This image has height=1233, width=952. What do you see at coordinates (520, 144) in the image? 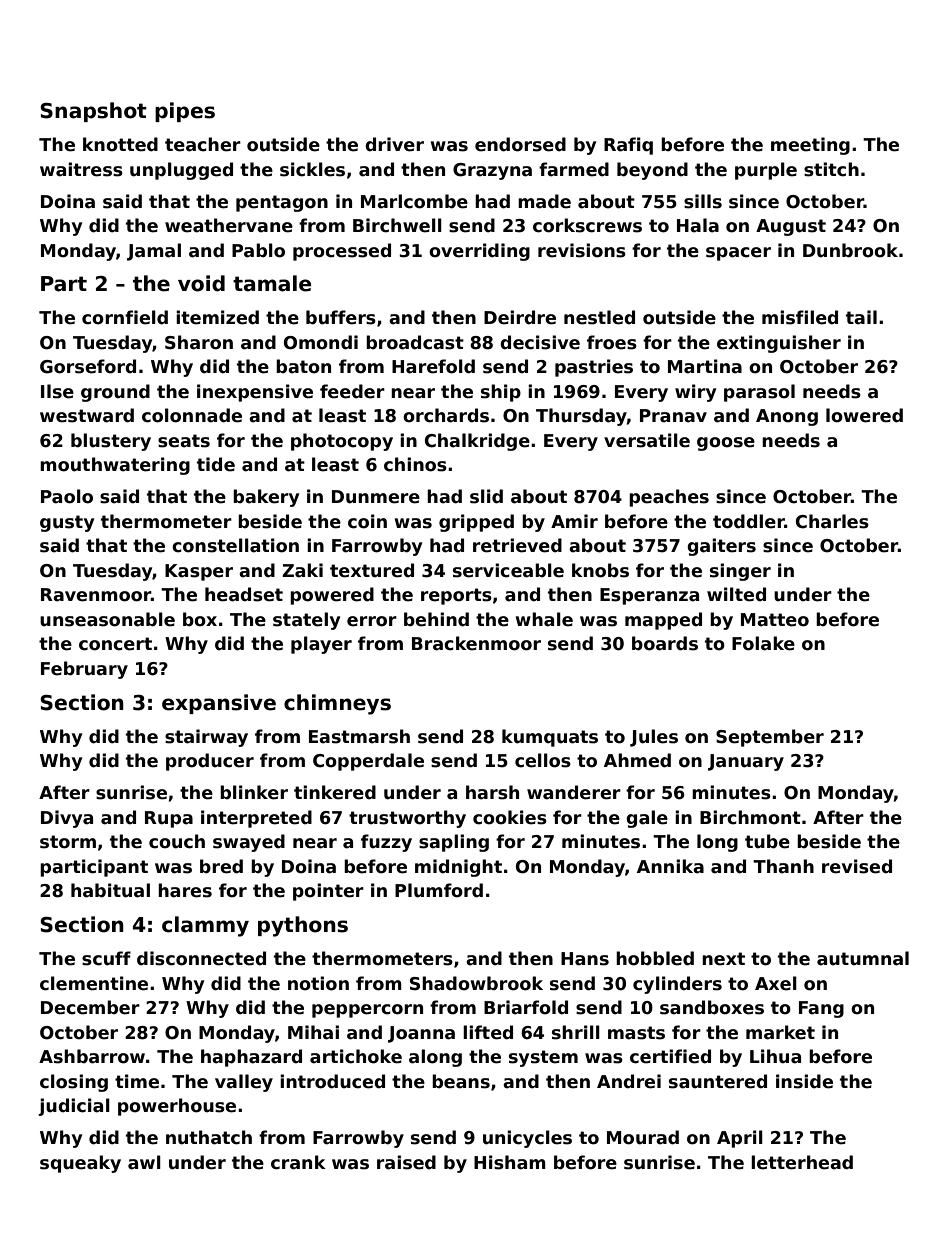
I see `endorsed` at bounding box center [520, 144].
